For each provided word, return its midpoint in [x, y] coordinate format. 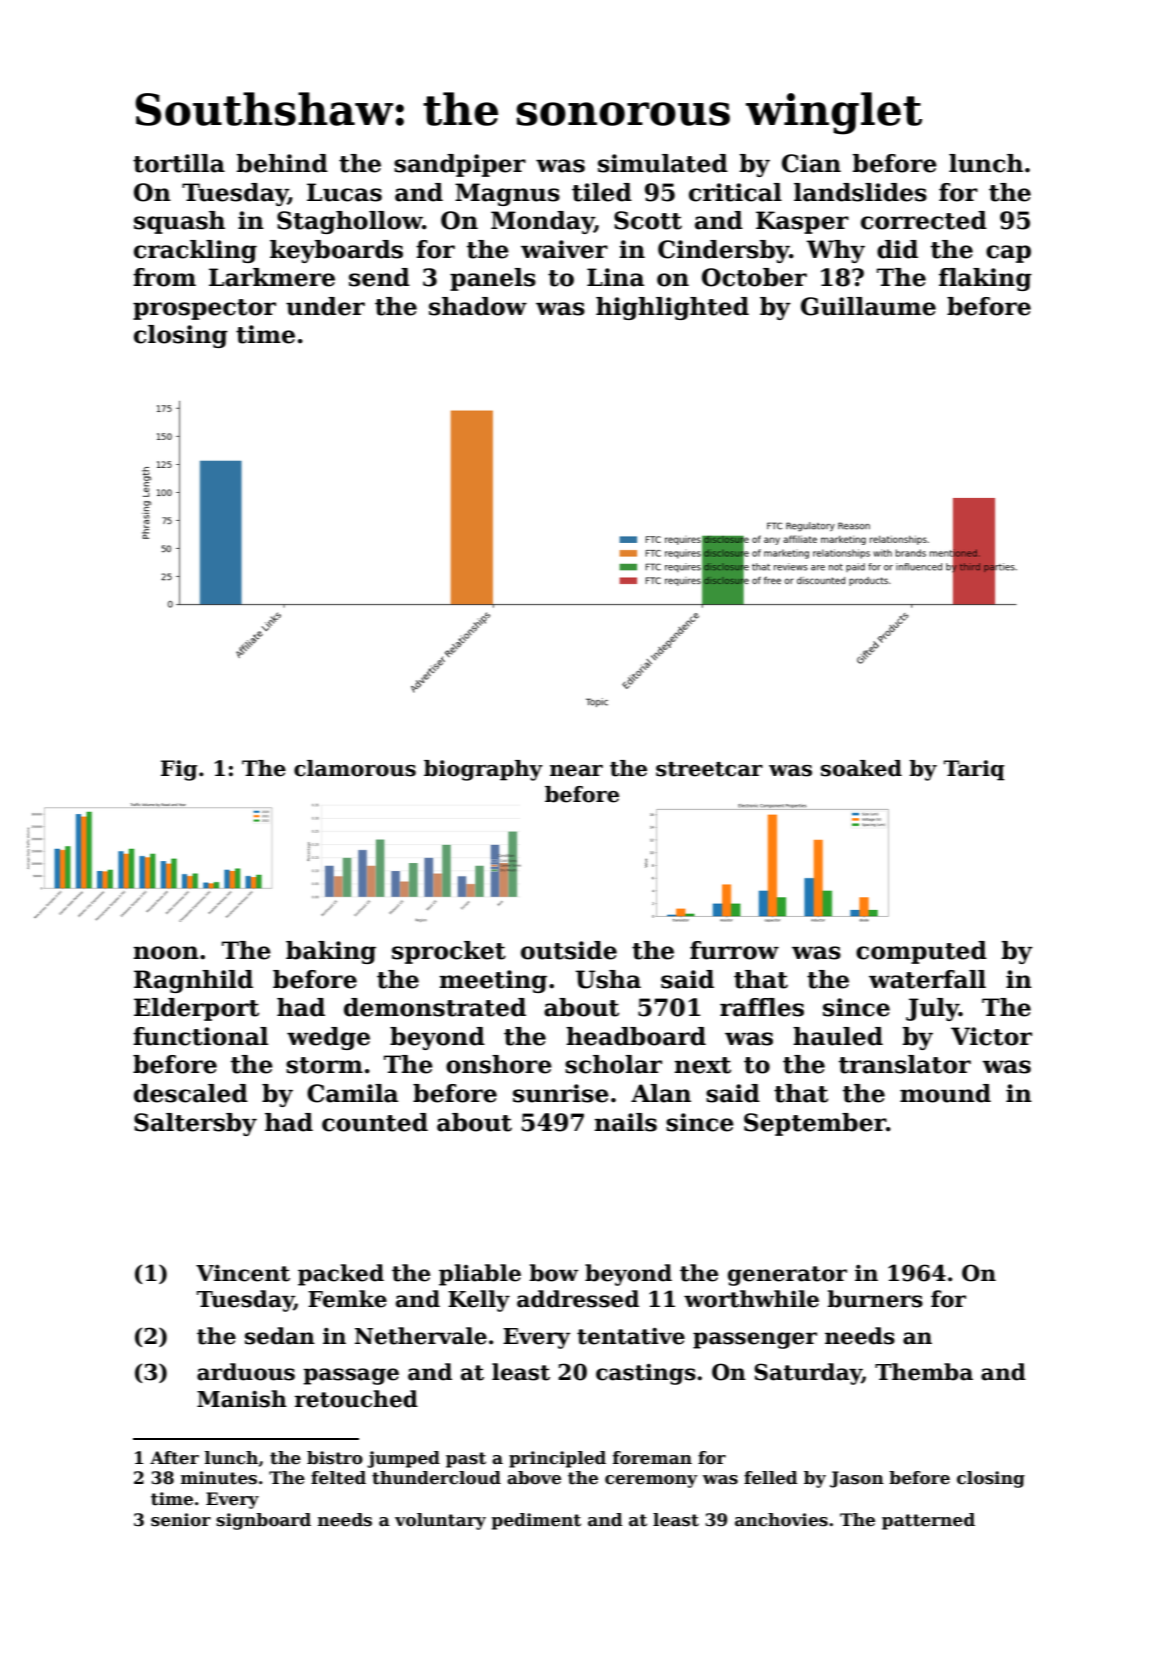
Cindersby [724, 251]
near [576, 771]
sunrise [561, 1093]
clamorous [355, 768]
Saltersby [195, 1124]
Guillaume [868, 306]
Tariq [974, 770]
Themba [924, 1372]
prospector [204, 309]
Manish [242, 1399]
